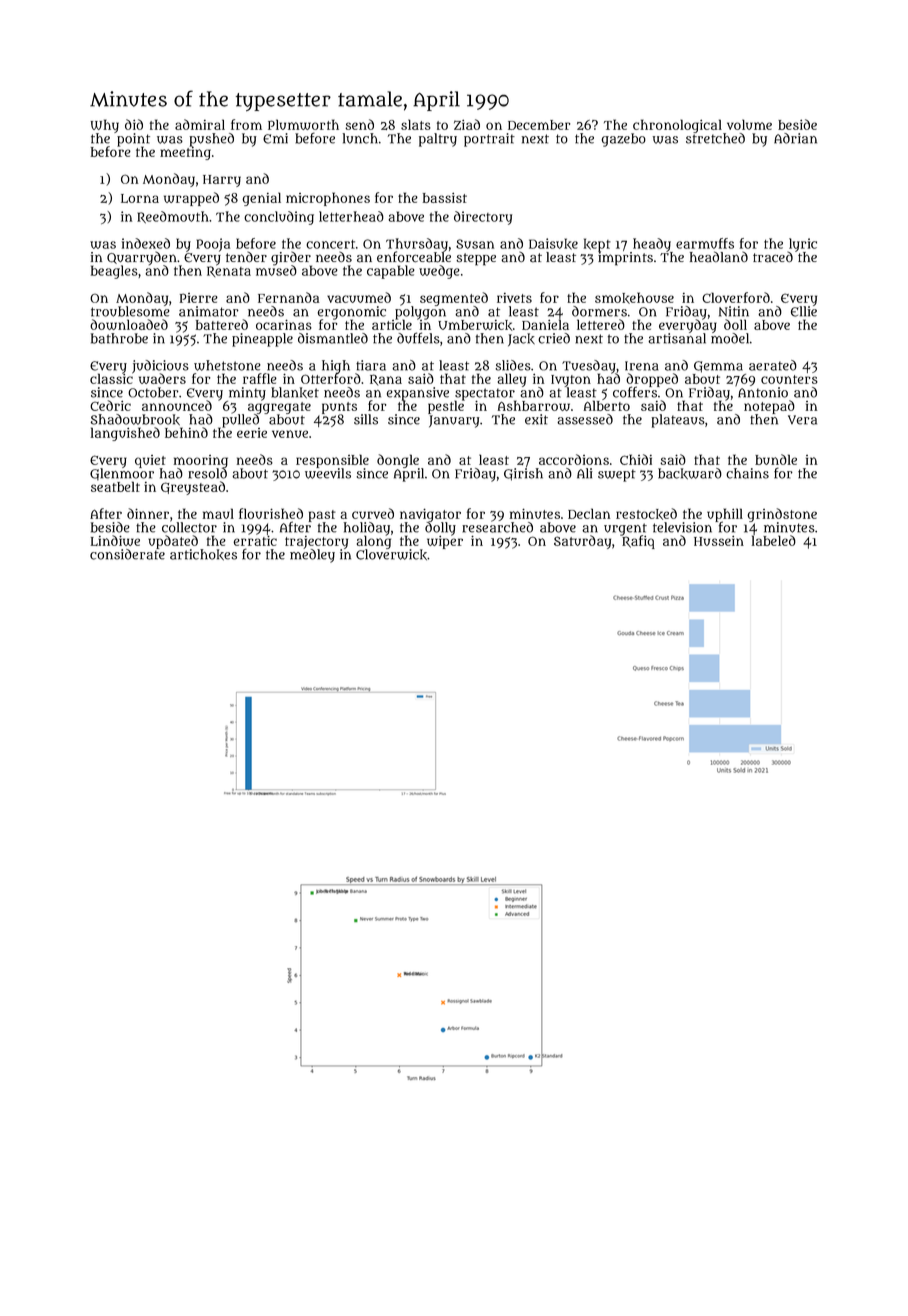 The width and height of the image is (908, 1316). What do you see at coordinates (134, 124) in the image?
I see `did` at bounding box center [134, 124].
